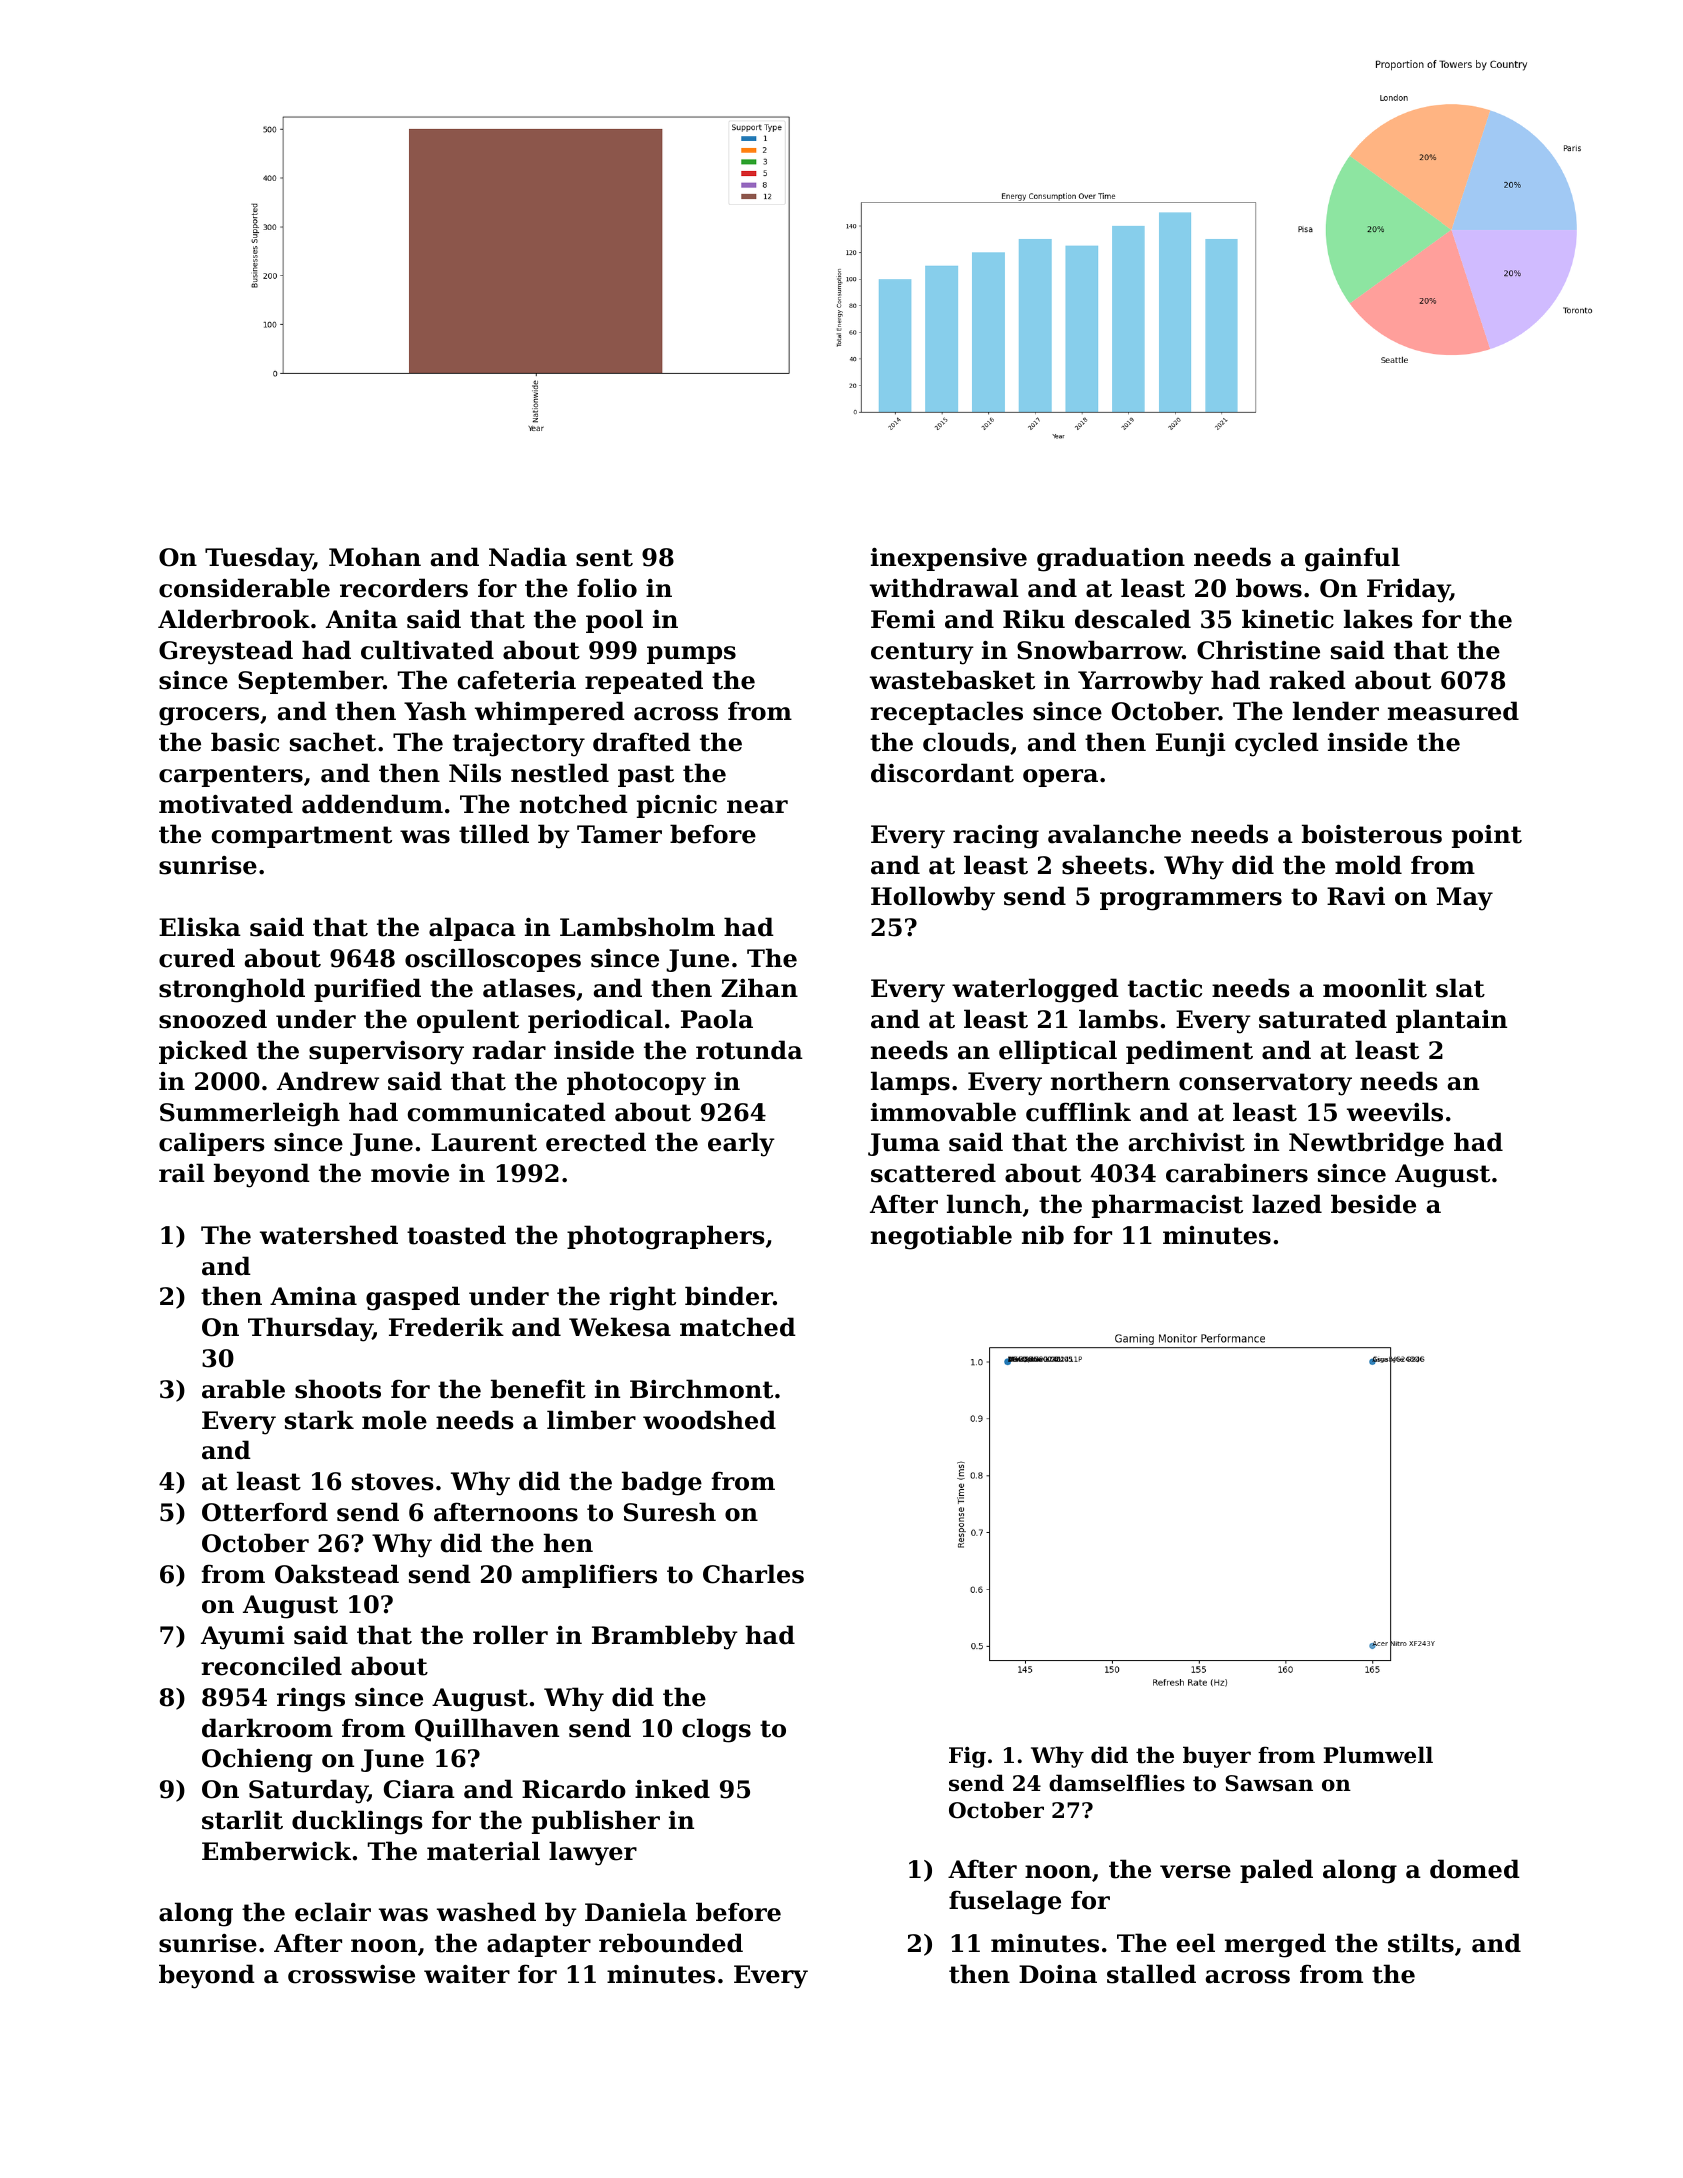  Describe the element at coordinates (910, 1083) in the screenshot. I see `lamps` at that location.
